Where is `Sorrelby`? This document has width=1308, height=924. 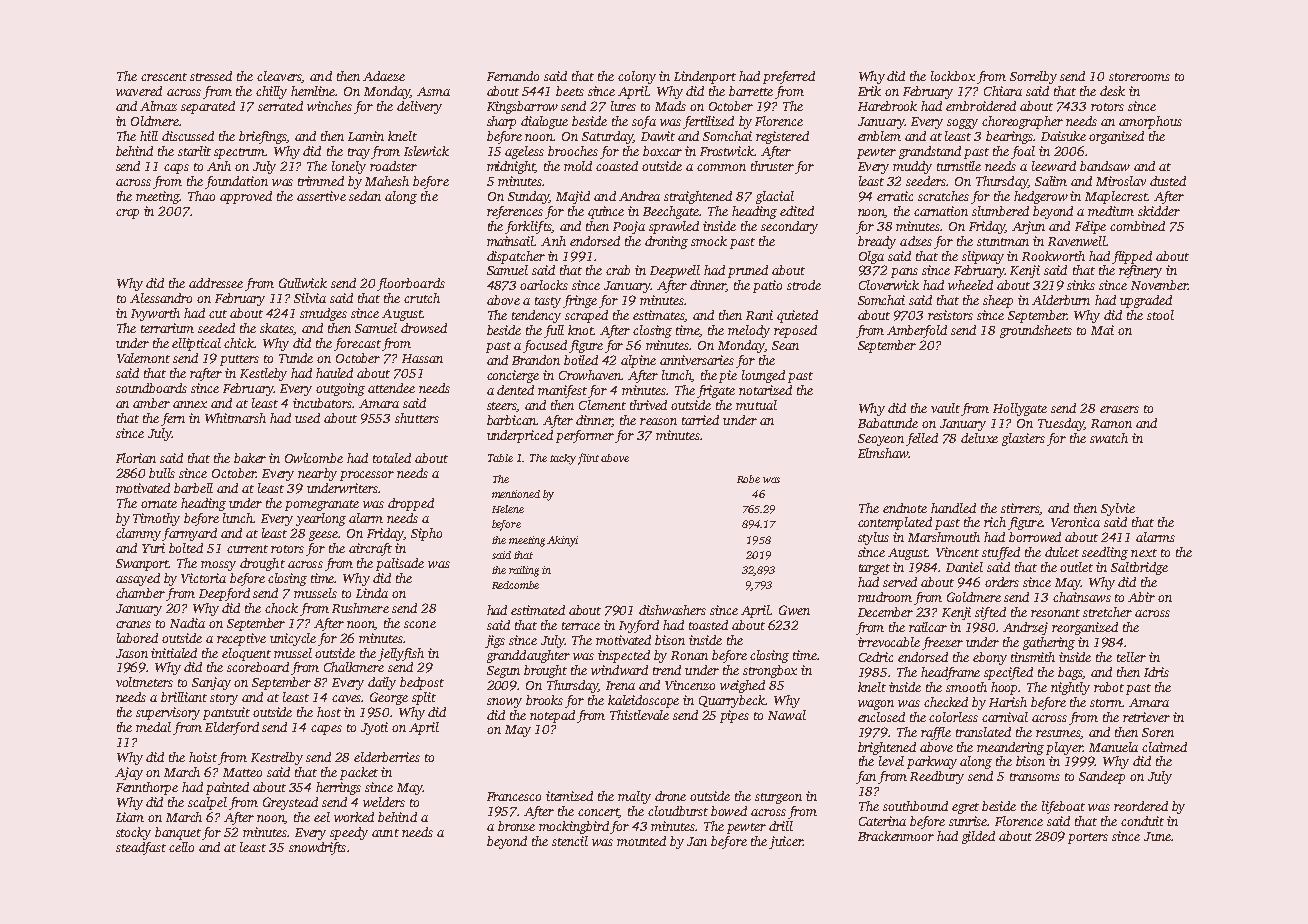
Sorrelby is located at coordinates (1033, 77).
